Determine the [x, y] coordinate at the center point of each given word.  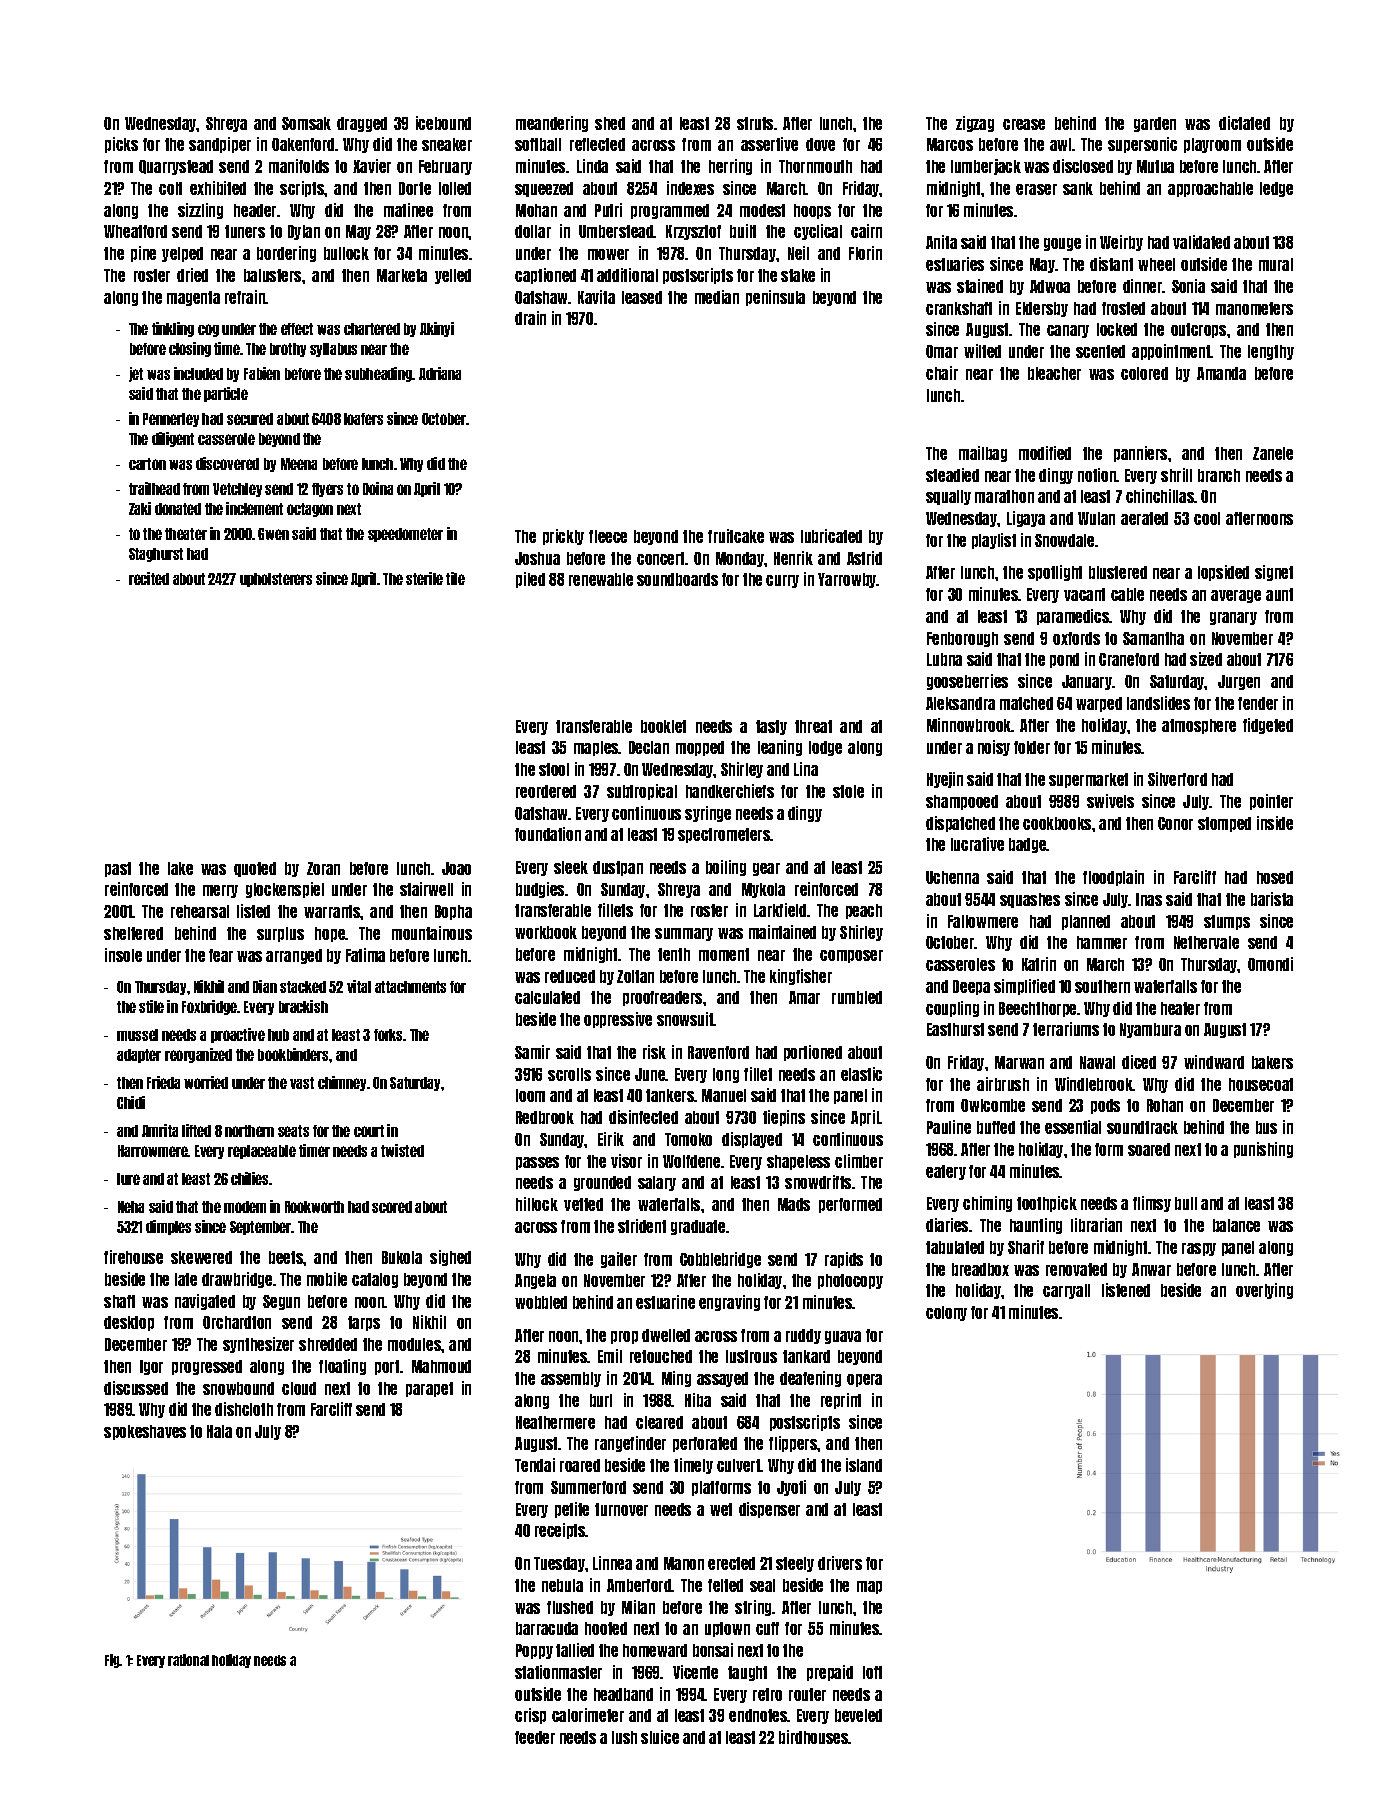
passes [537, 1163]
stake [798, 275]
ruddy [803, 1336]
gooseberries [967, 682]
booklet [663, 726]
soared [1149, 1149]
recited [149, 578]
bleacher [1054, 373]
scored [392, 1207]
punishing [1263, 1150]
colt [170, 188]
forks [389, 1035]
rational [188, 1660]
